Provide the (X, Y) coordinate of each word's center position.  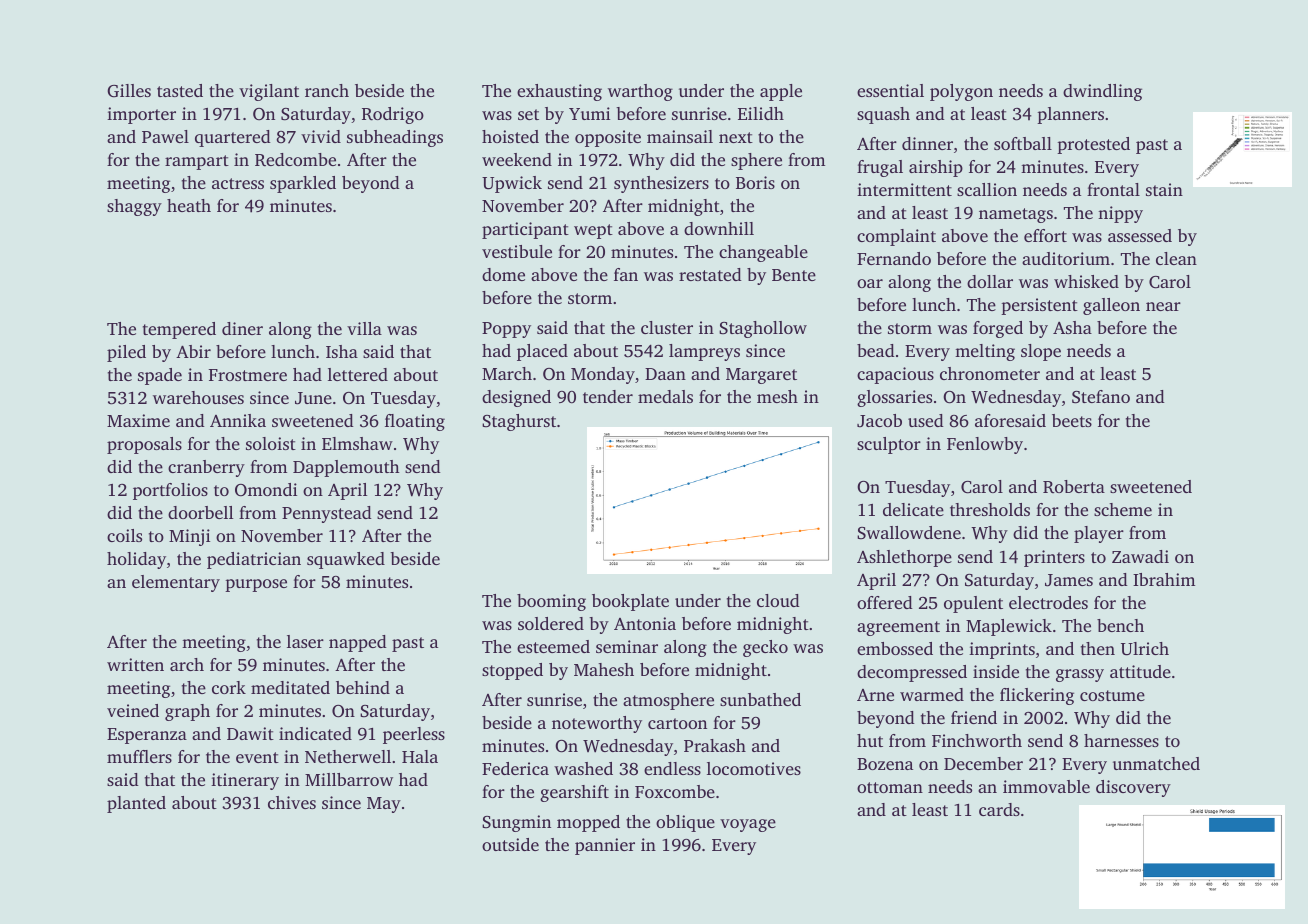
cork (229, 687)
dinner (927, 143)
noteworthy (597, 724)
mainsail (680, 136)
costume (1112, 695)
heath (189, 205)
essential (890, 90)
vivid (321, 136)
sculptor (889, 445)
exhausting (559, 92)
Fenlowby (985, 445)
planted (136, 804)
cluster (667, 327)
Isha (342, 351)
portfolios (170, 491)
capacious (895, 375)
